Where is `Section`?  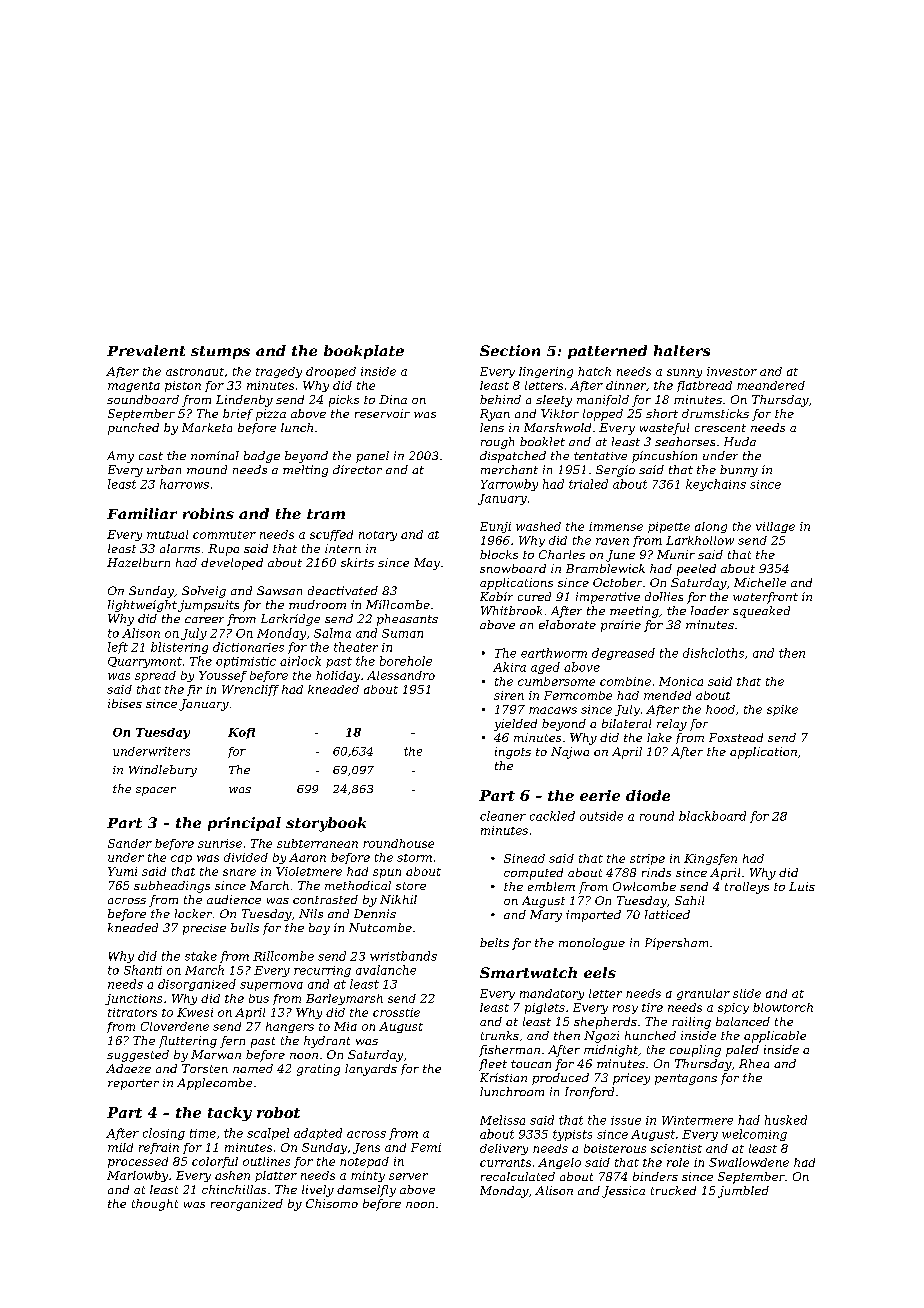
Section is located at coordinates (510, 350).
